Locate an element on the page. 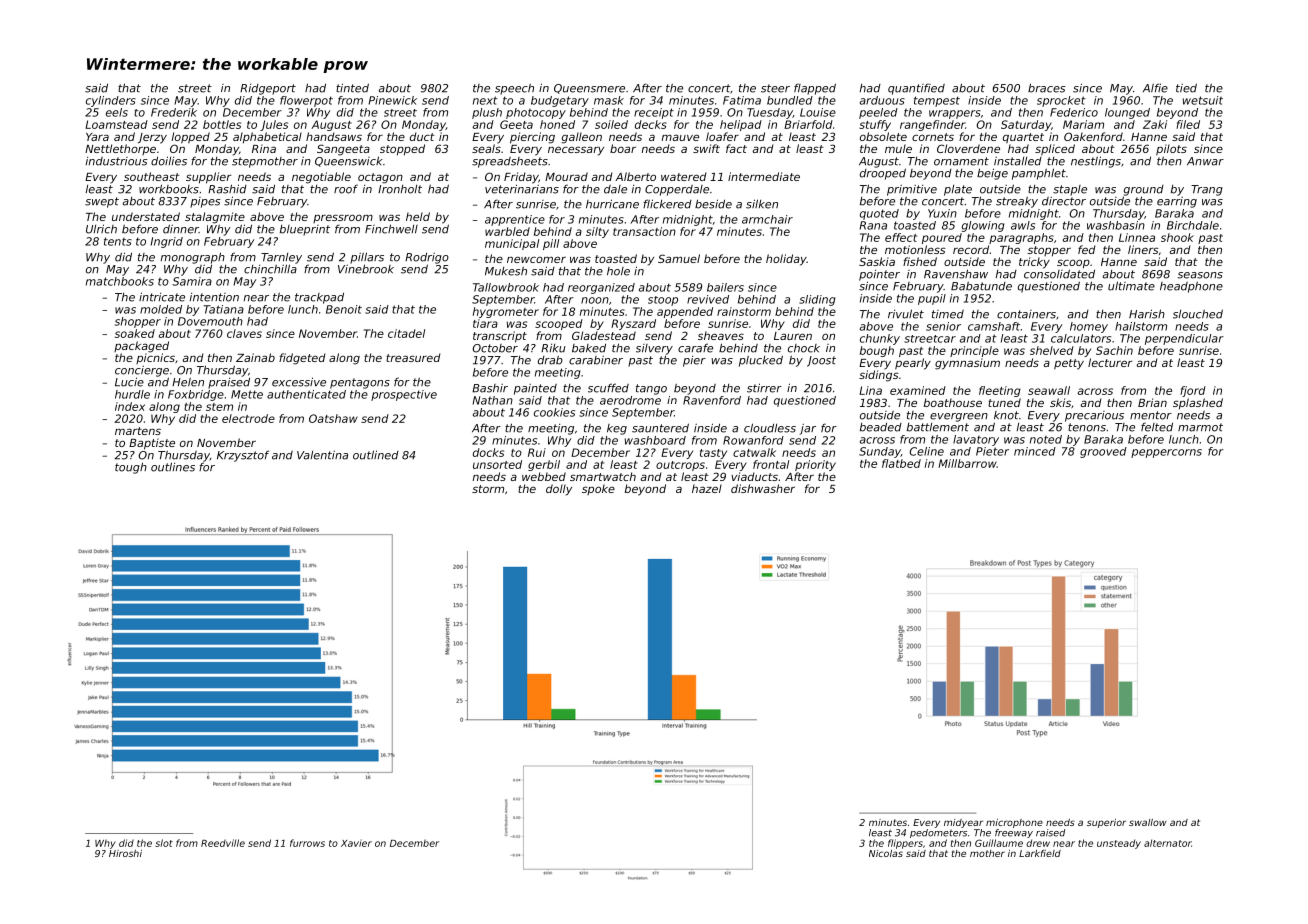  quantified is located at coordinates (916, 89).
